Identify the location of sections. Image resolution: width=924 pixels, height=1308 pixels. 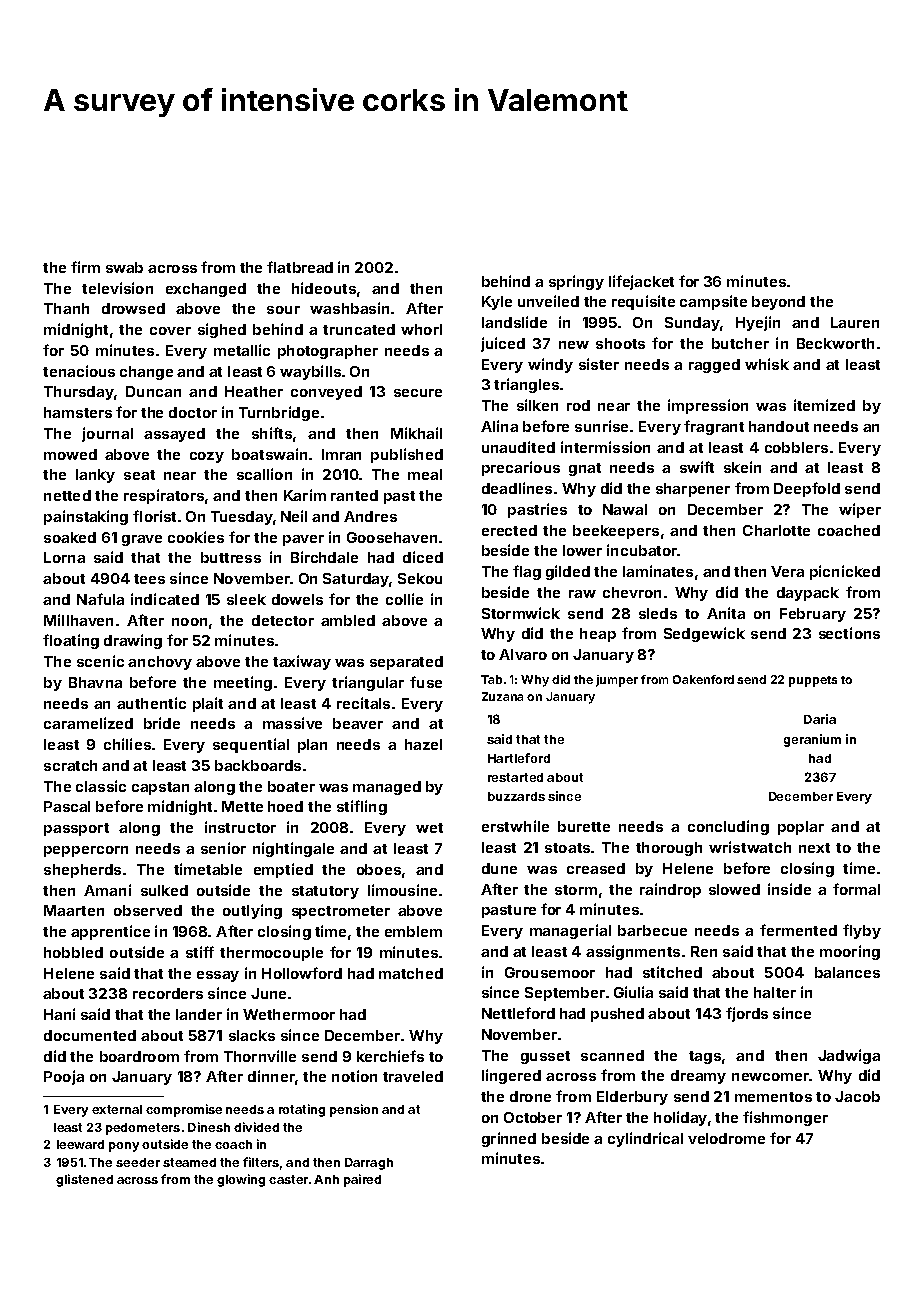
(849, 633).
